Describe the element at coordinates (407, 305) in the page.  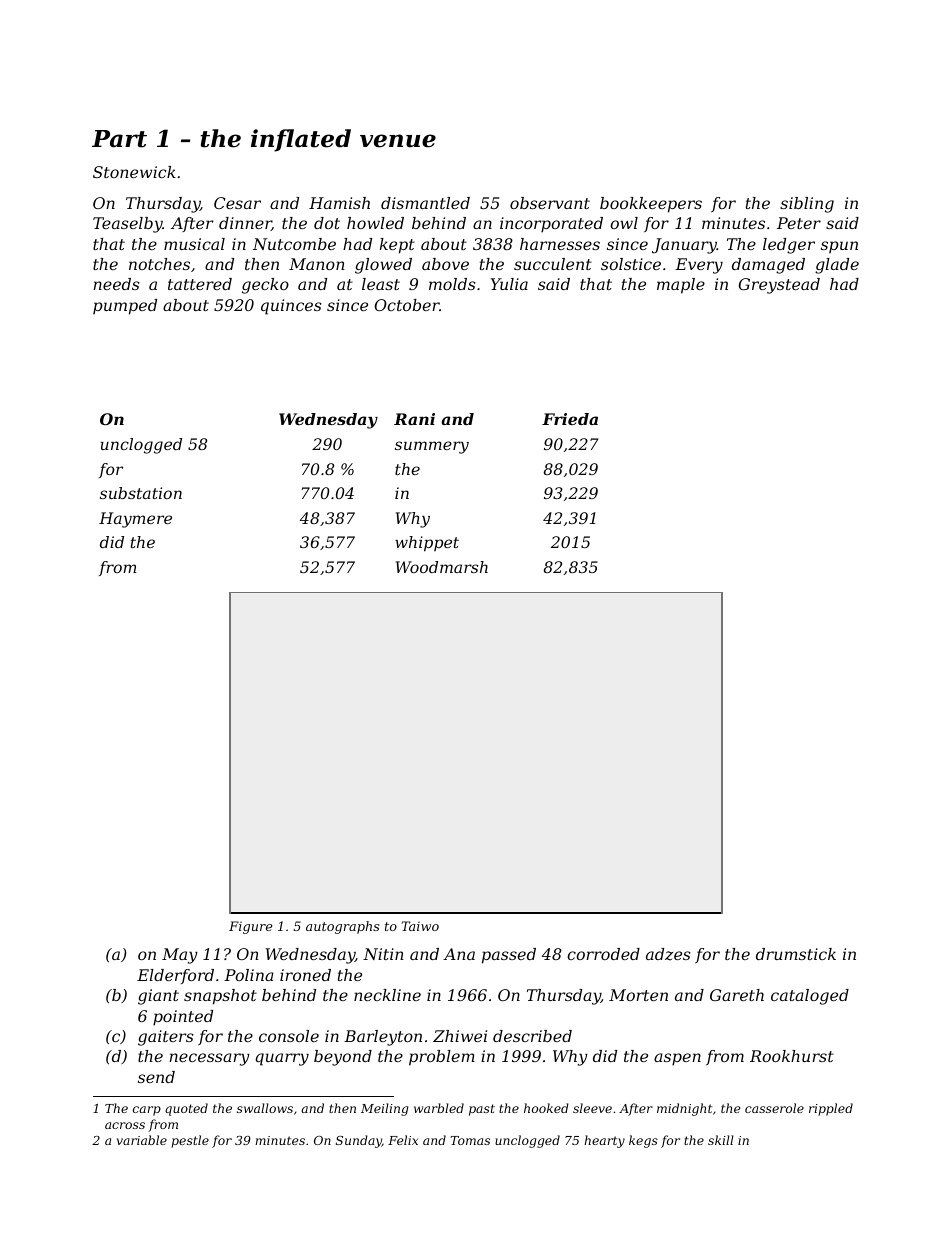
I see `October` at that location.
